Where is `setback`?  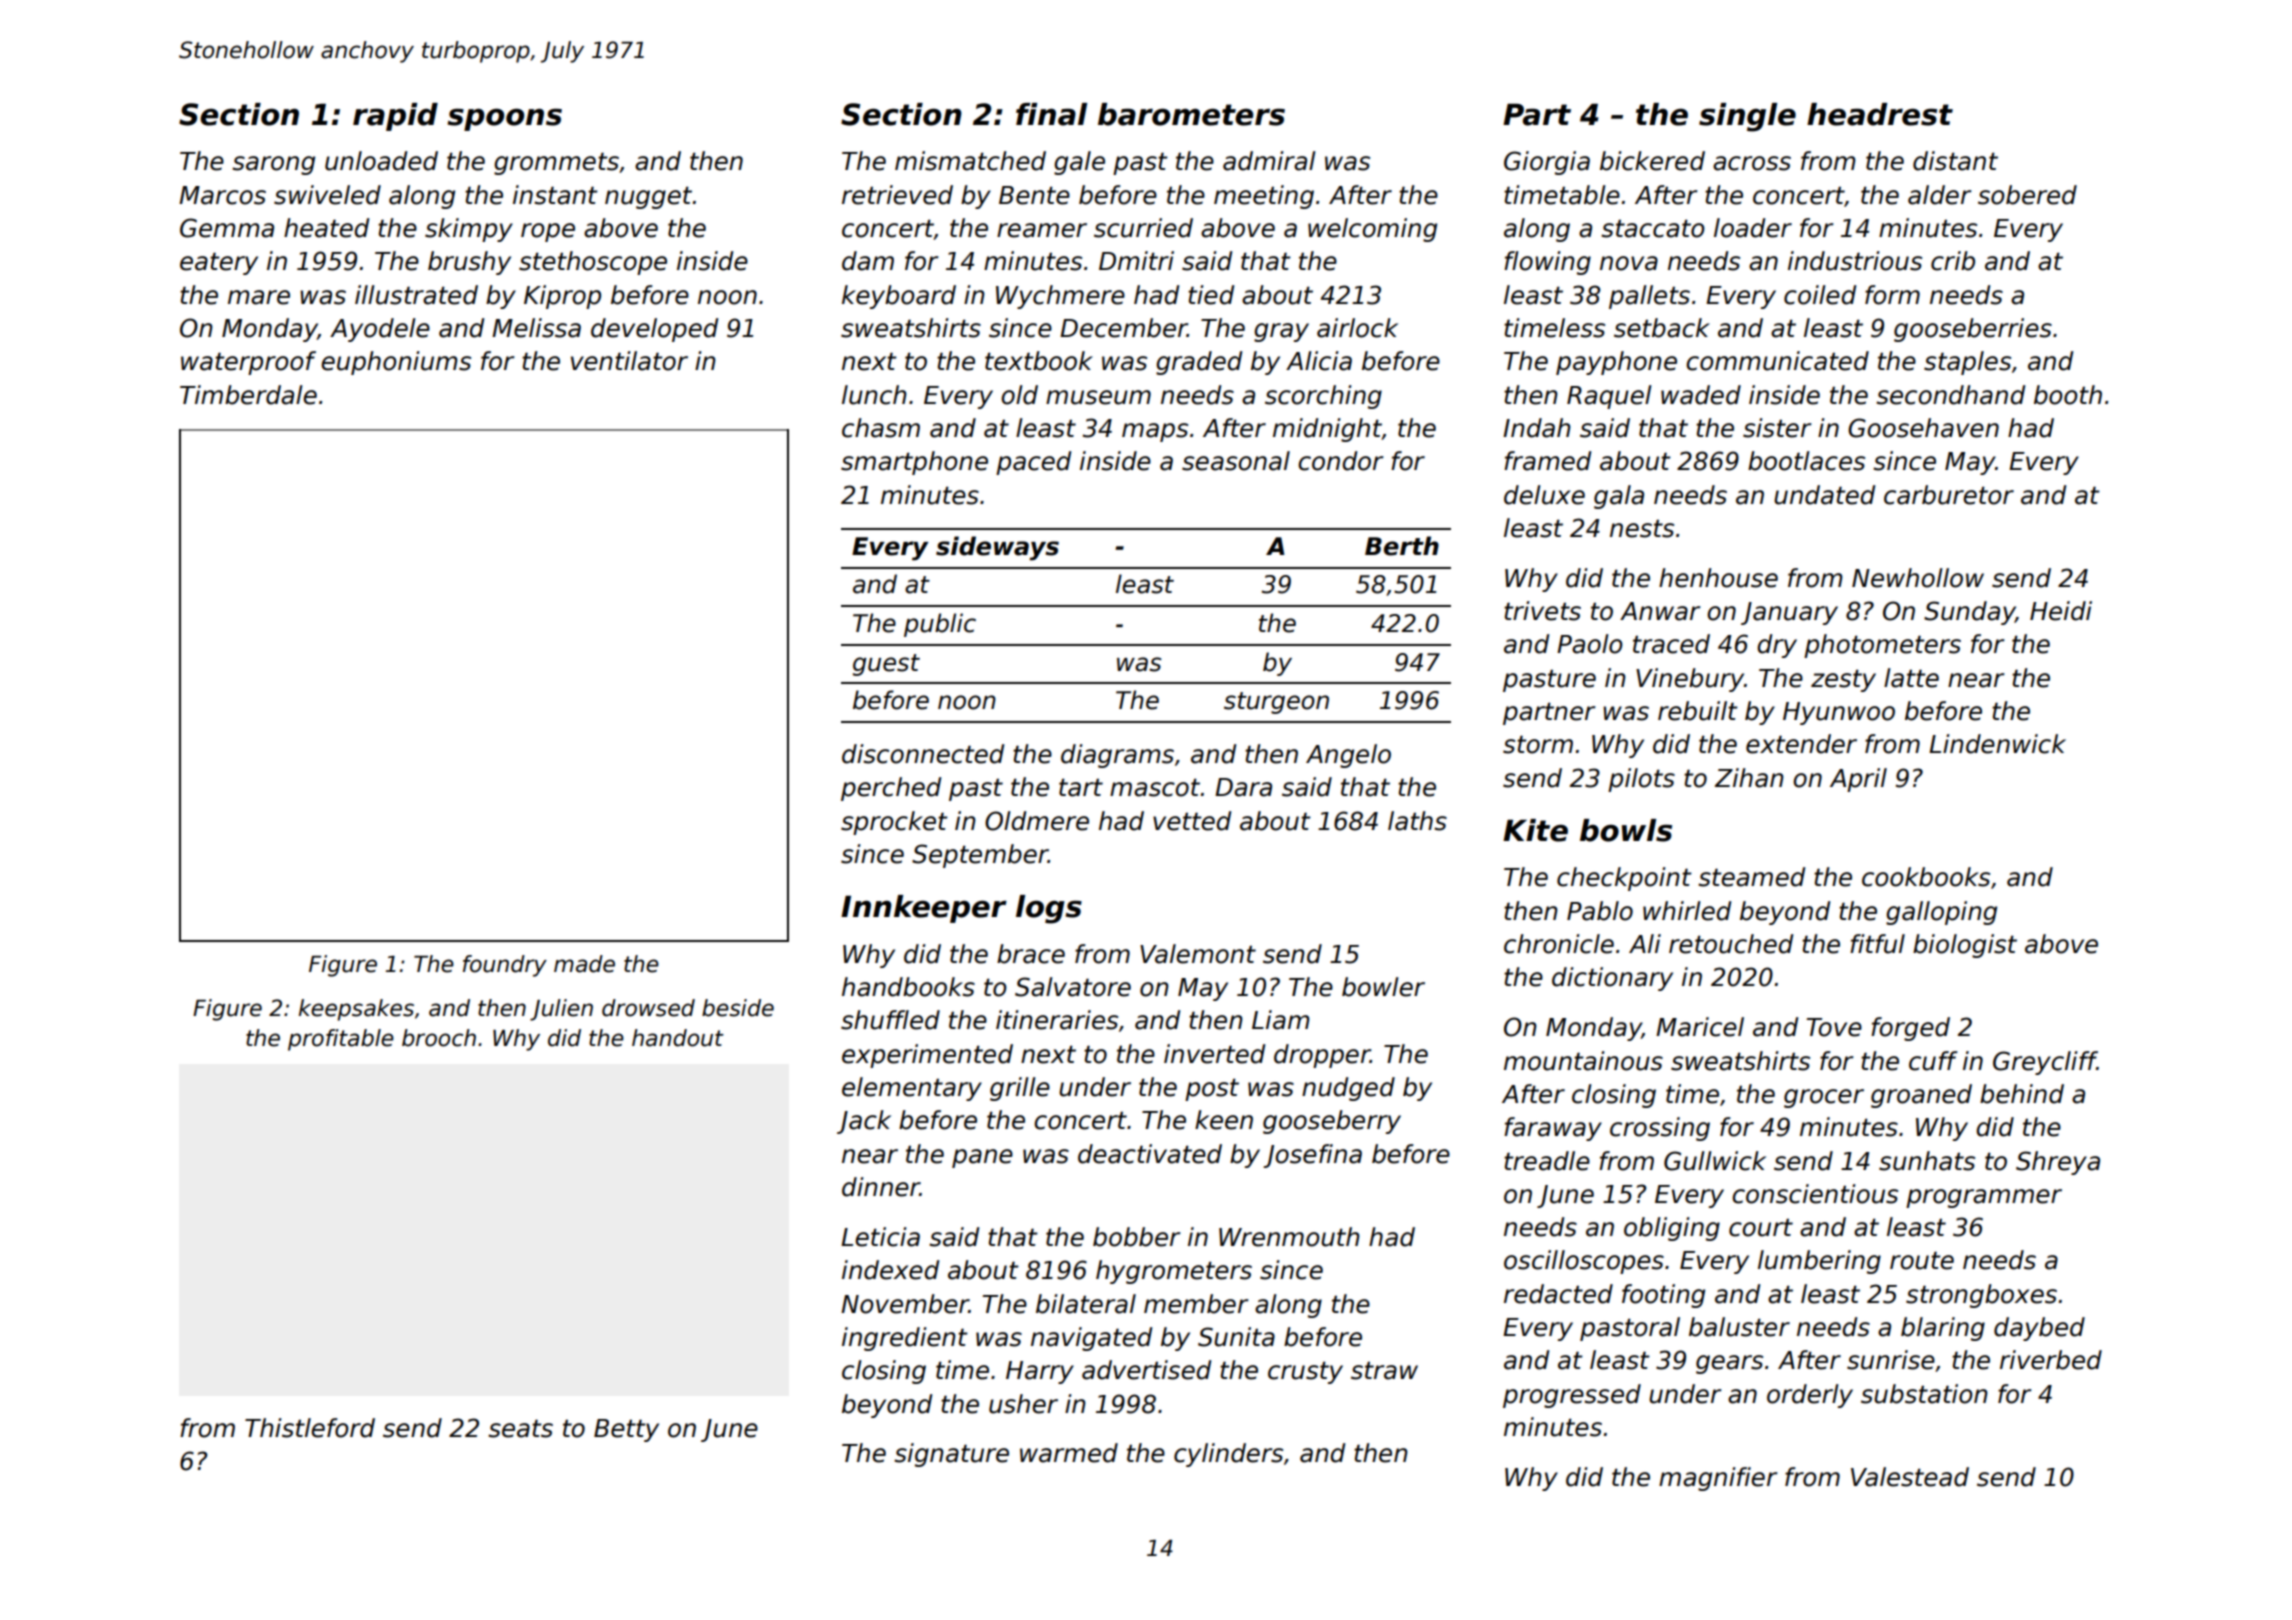 setback is located at coordinates (1662, 328).
